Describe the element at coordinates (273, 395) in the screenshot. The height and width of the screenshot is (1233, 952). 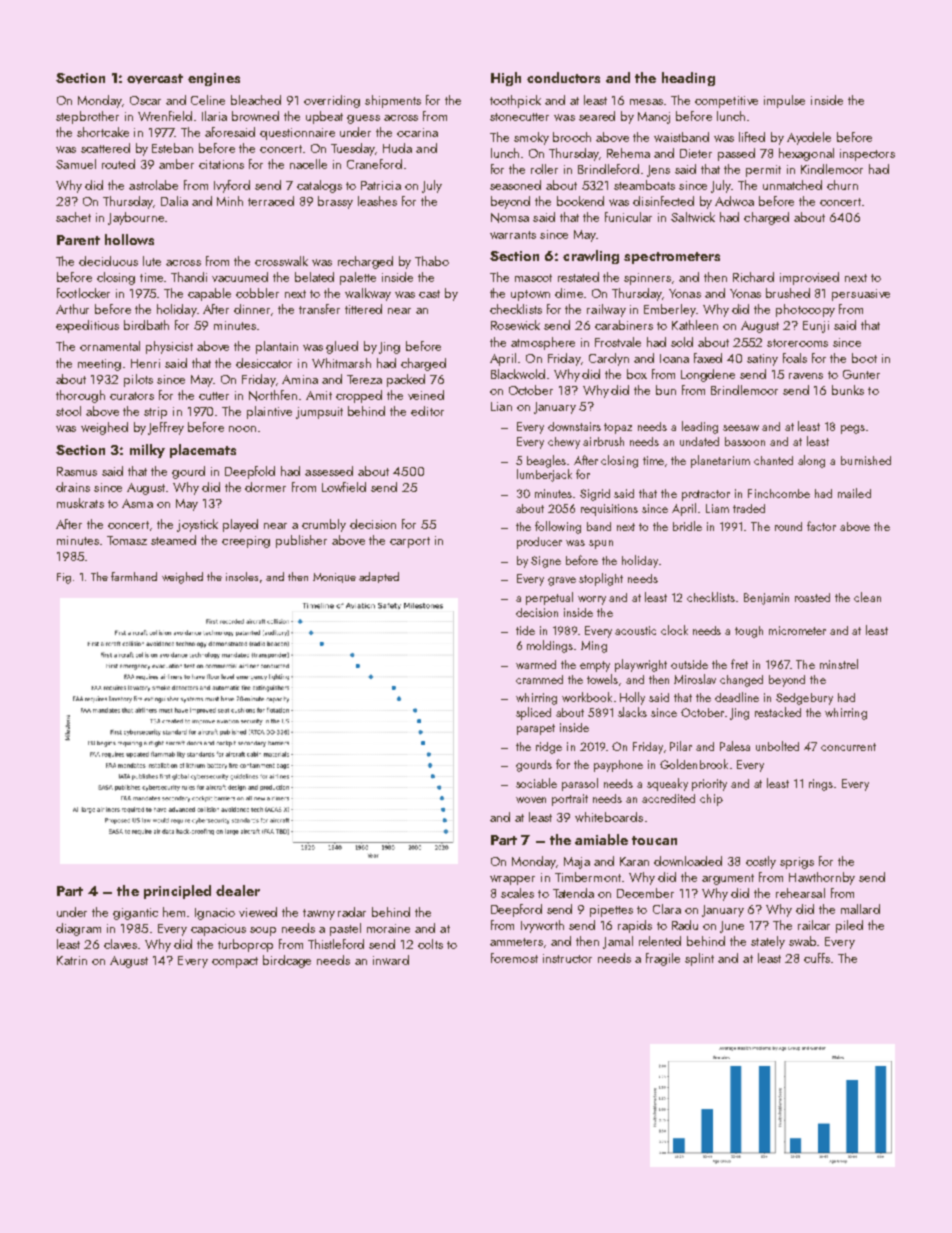
I see `Northfen` at that location.
